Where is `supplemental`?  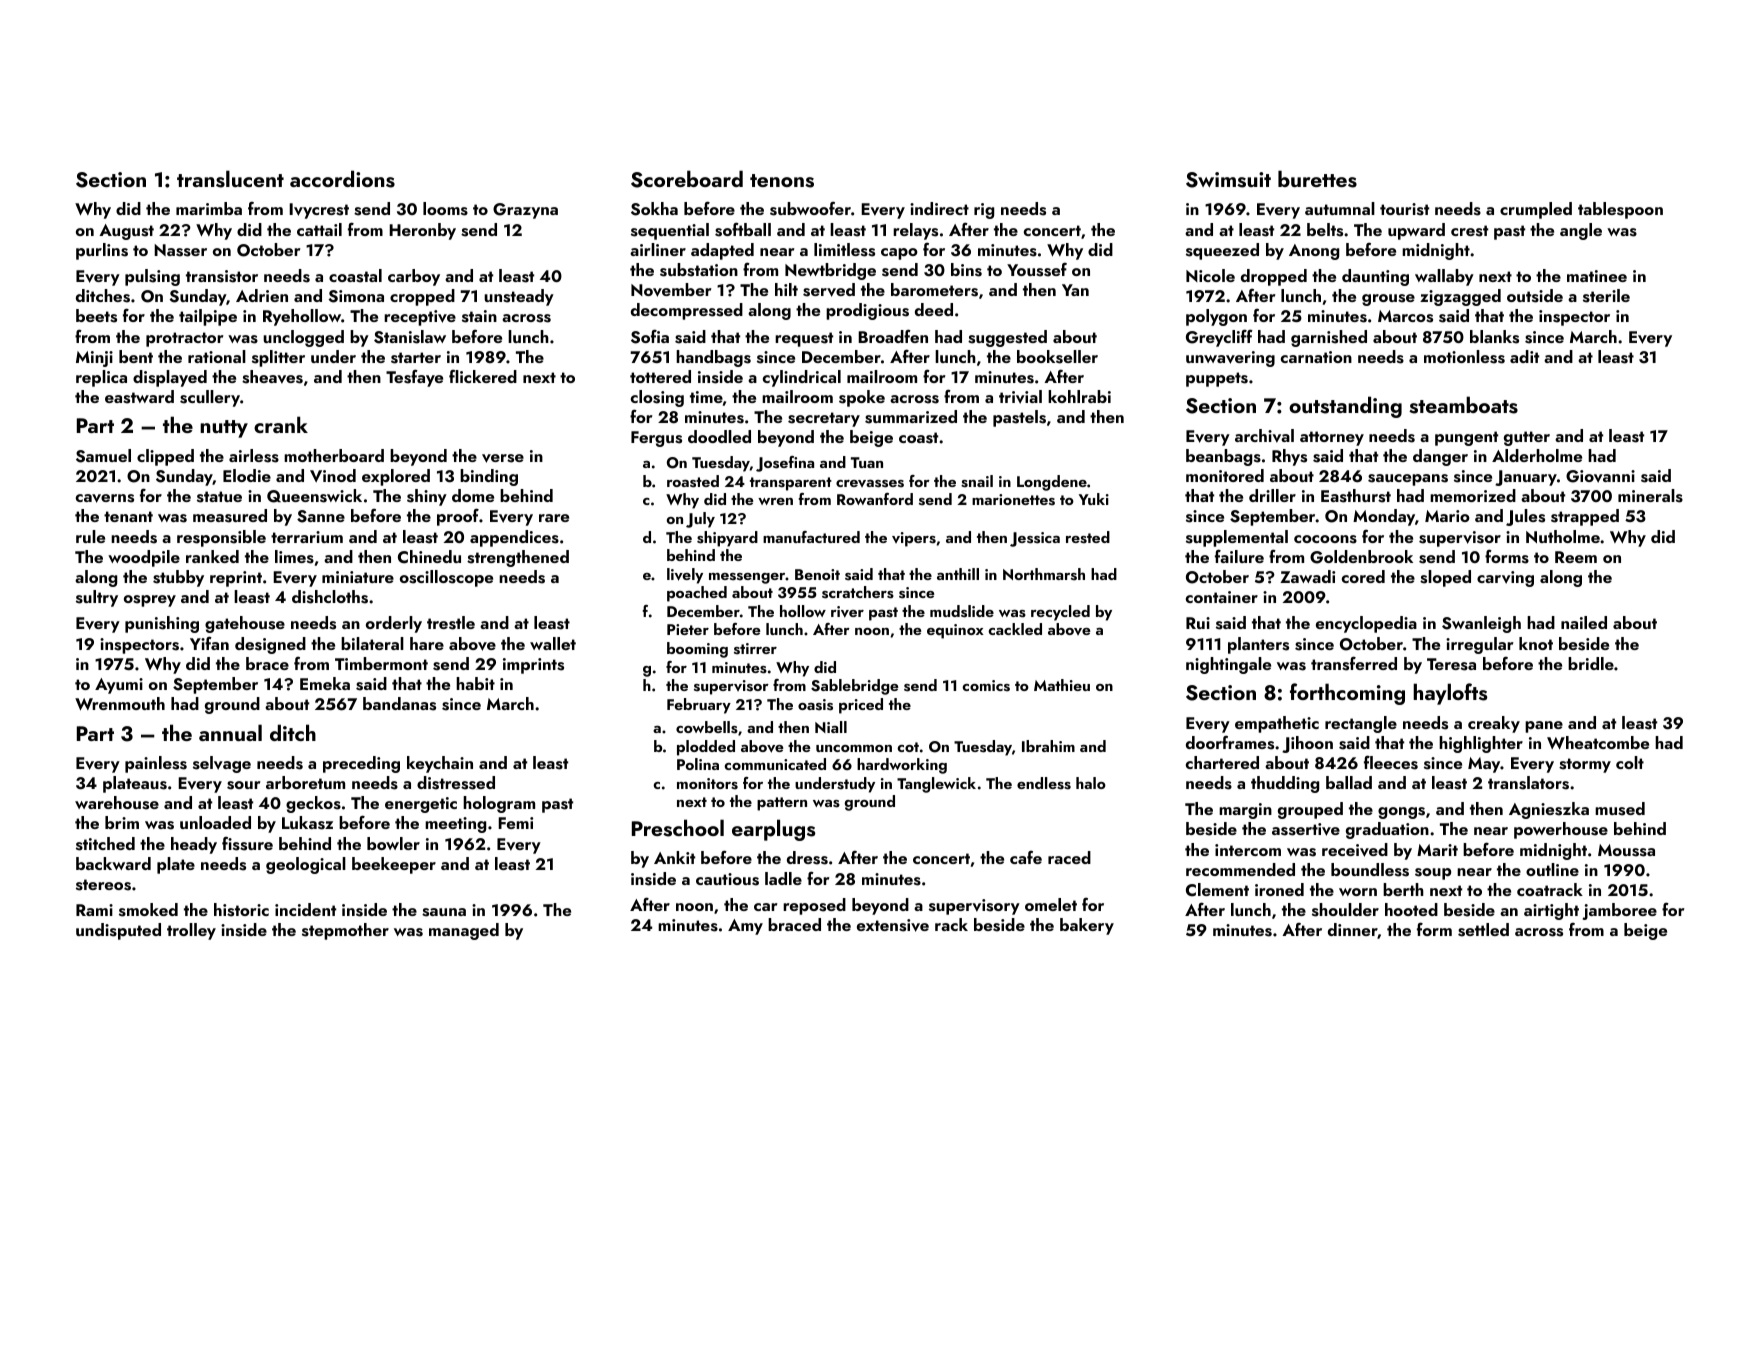 supplemental is located at coordinates (1237, 538).
